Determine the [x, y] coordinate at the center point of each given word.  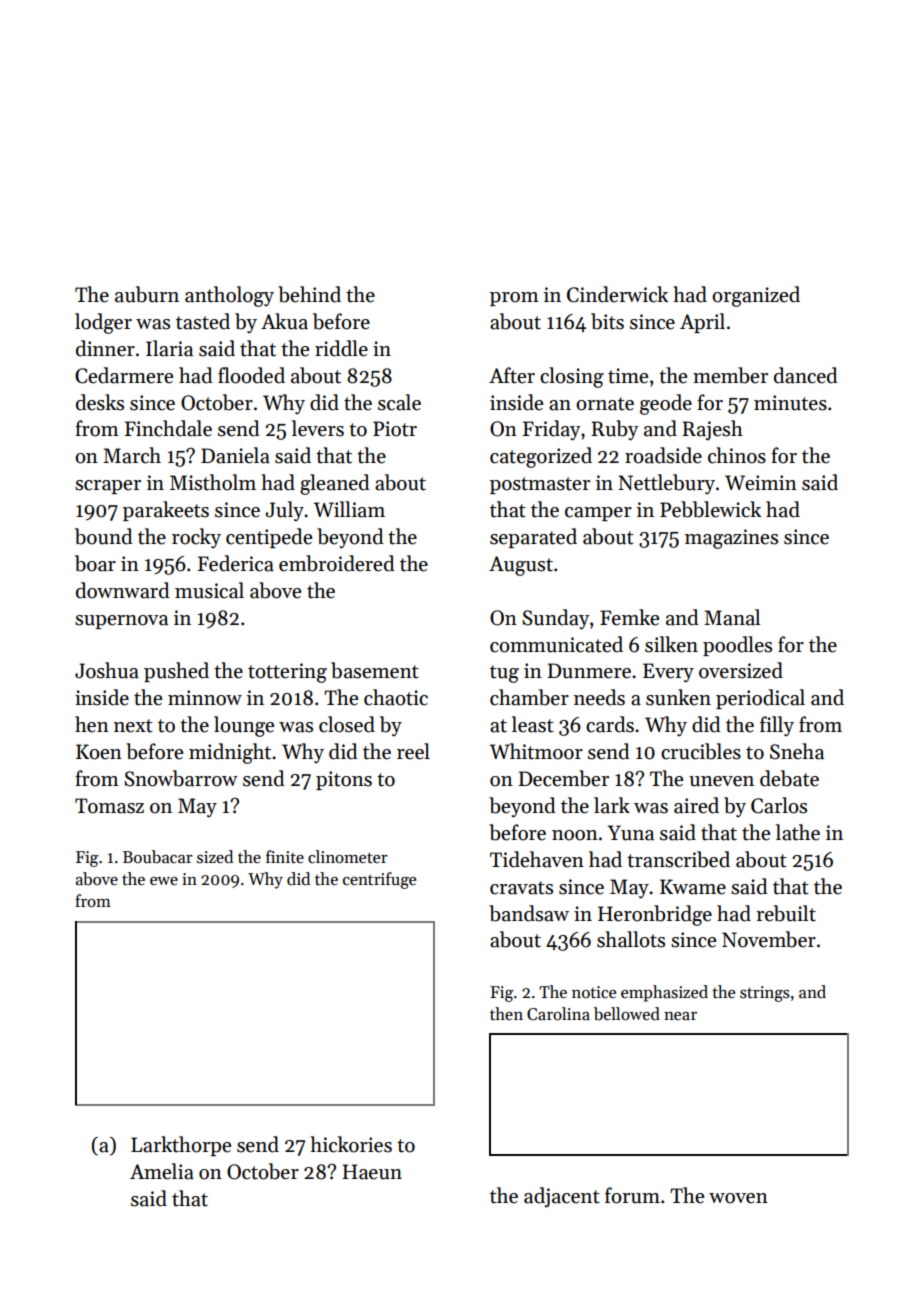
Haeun [372, 1172]
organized [756, 296]
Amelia [162, 1171]
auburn [147, 294]
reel [413, 751]
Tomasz [109, 806]
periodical [760, 699]
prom [514, 299]
